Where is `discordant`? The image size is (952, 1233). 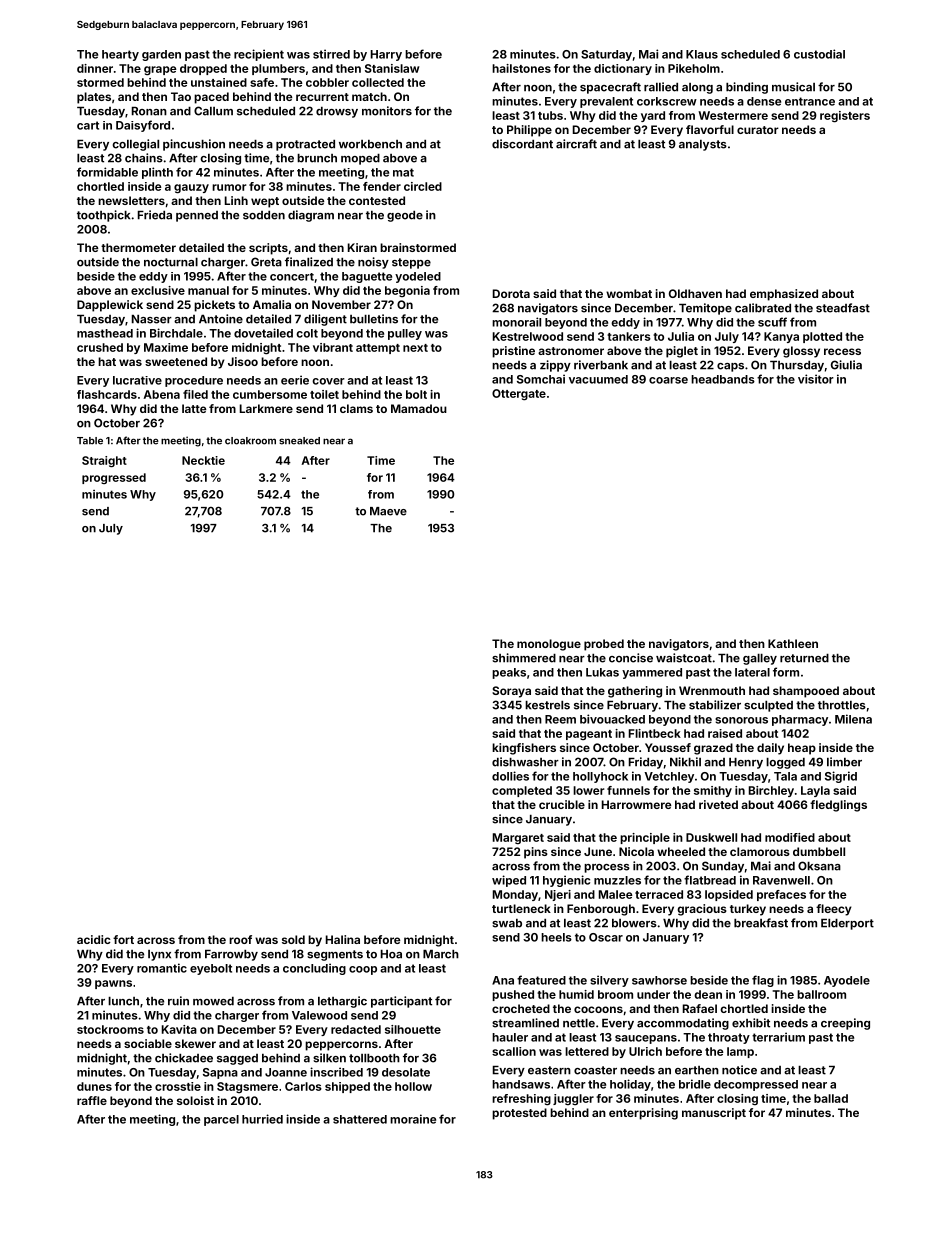 discordant is located at coordinates (522, 144).
